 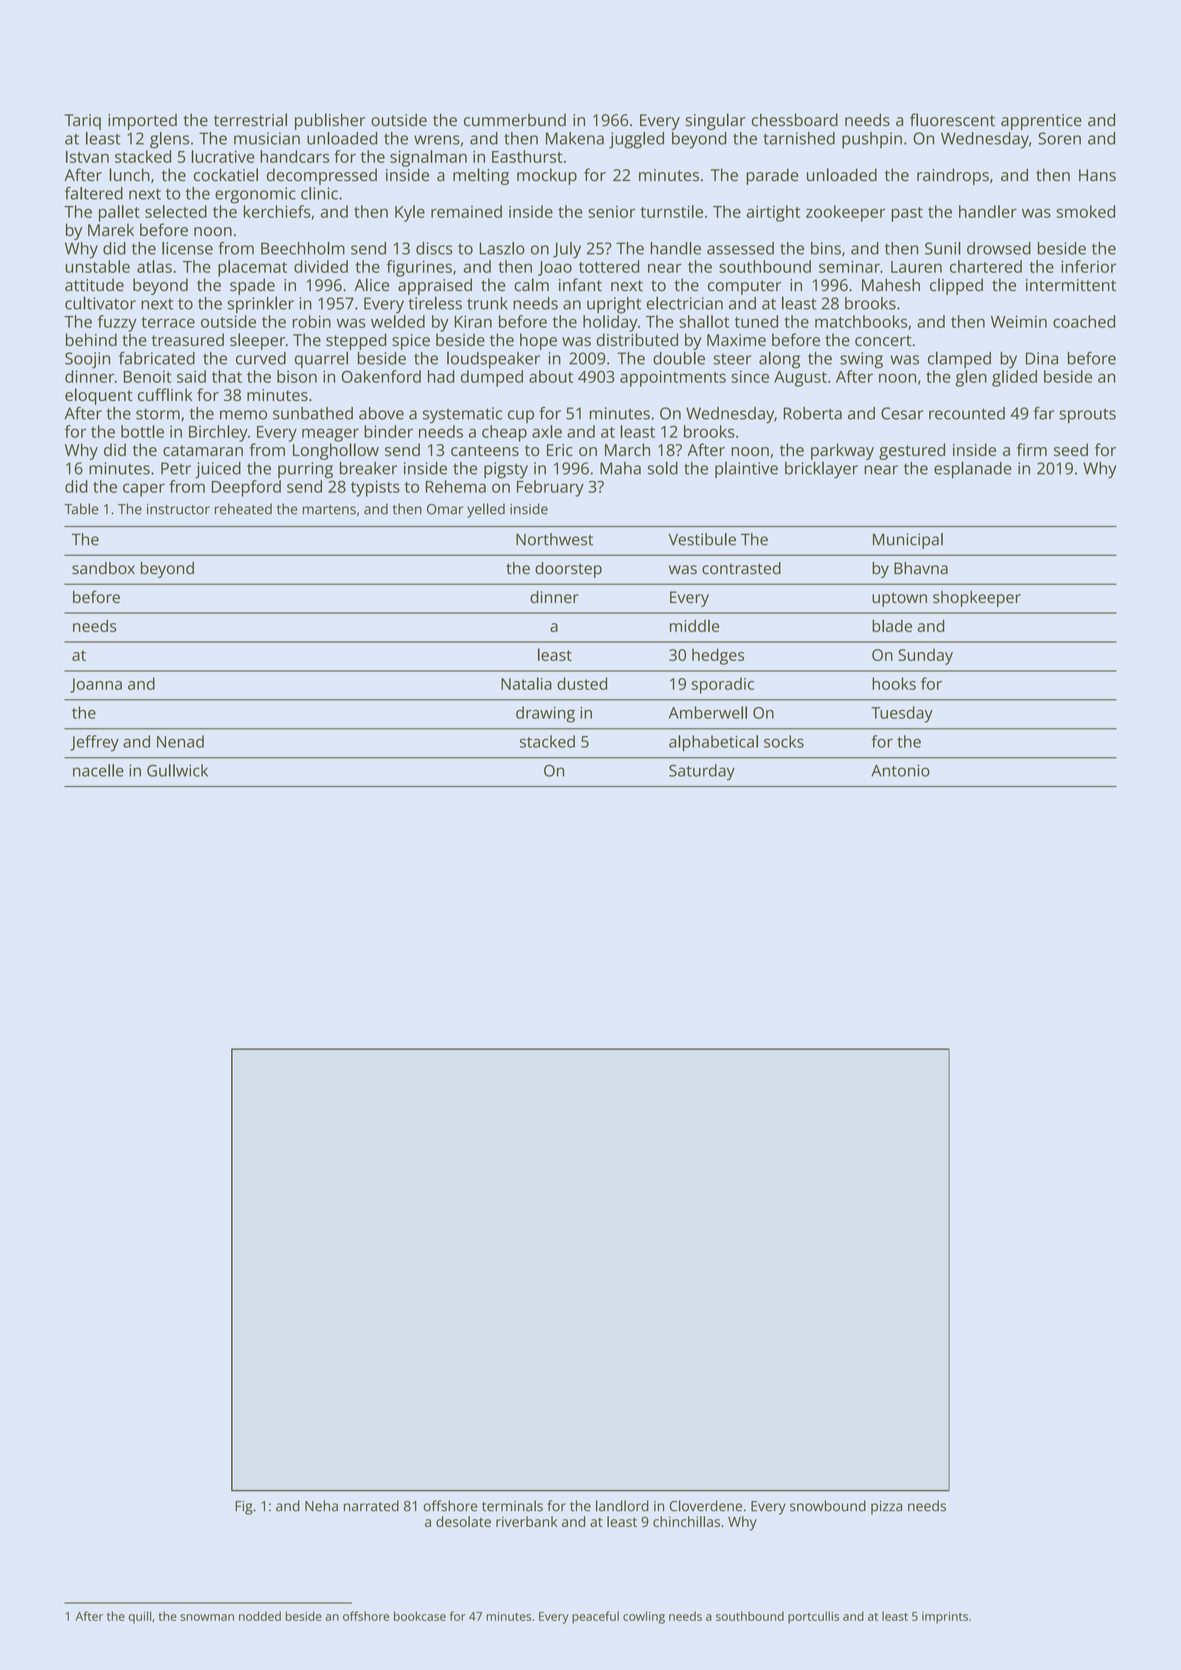 What do you see at coordinates (103, 568) in the screenshot?
I see `sandbox` at bounding box center [103, 568].
